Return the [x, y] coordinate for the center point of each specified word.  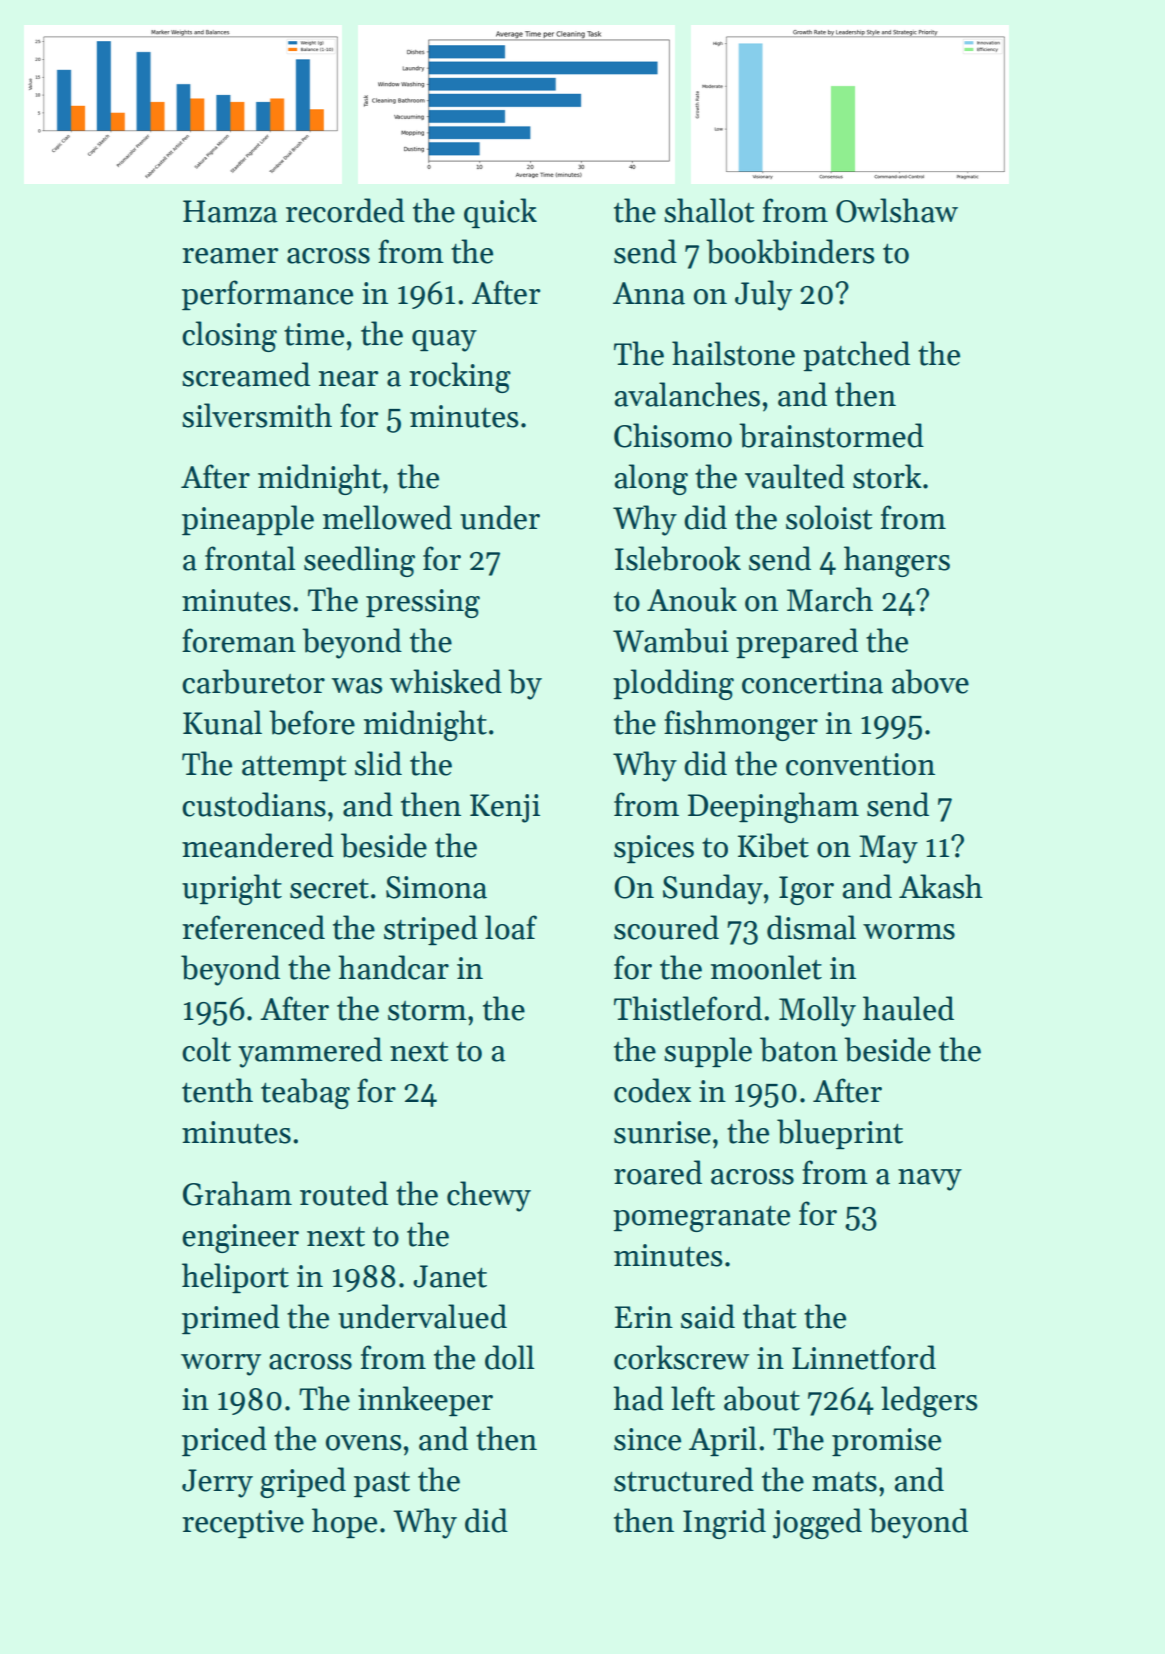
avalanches [687, 394]
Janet [450, 1276]
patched [856, 356]
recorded [345, 210]
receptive [243, 1524]
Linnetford [864, 1357]
